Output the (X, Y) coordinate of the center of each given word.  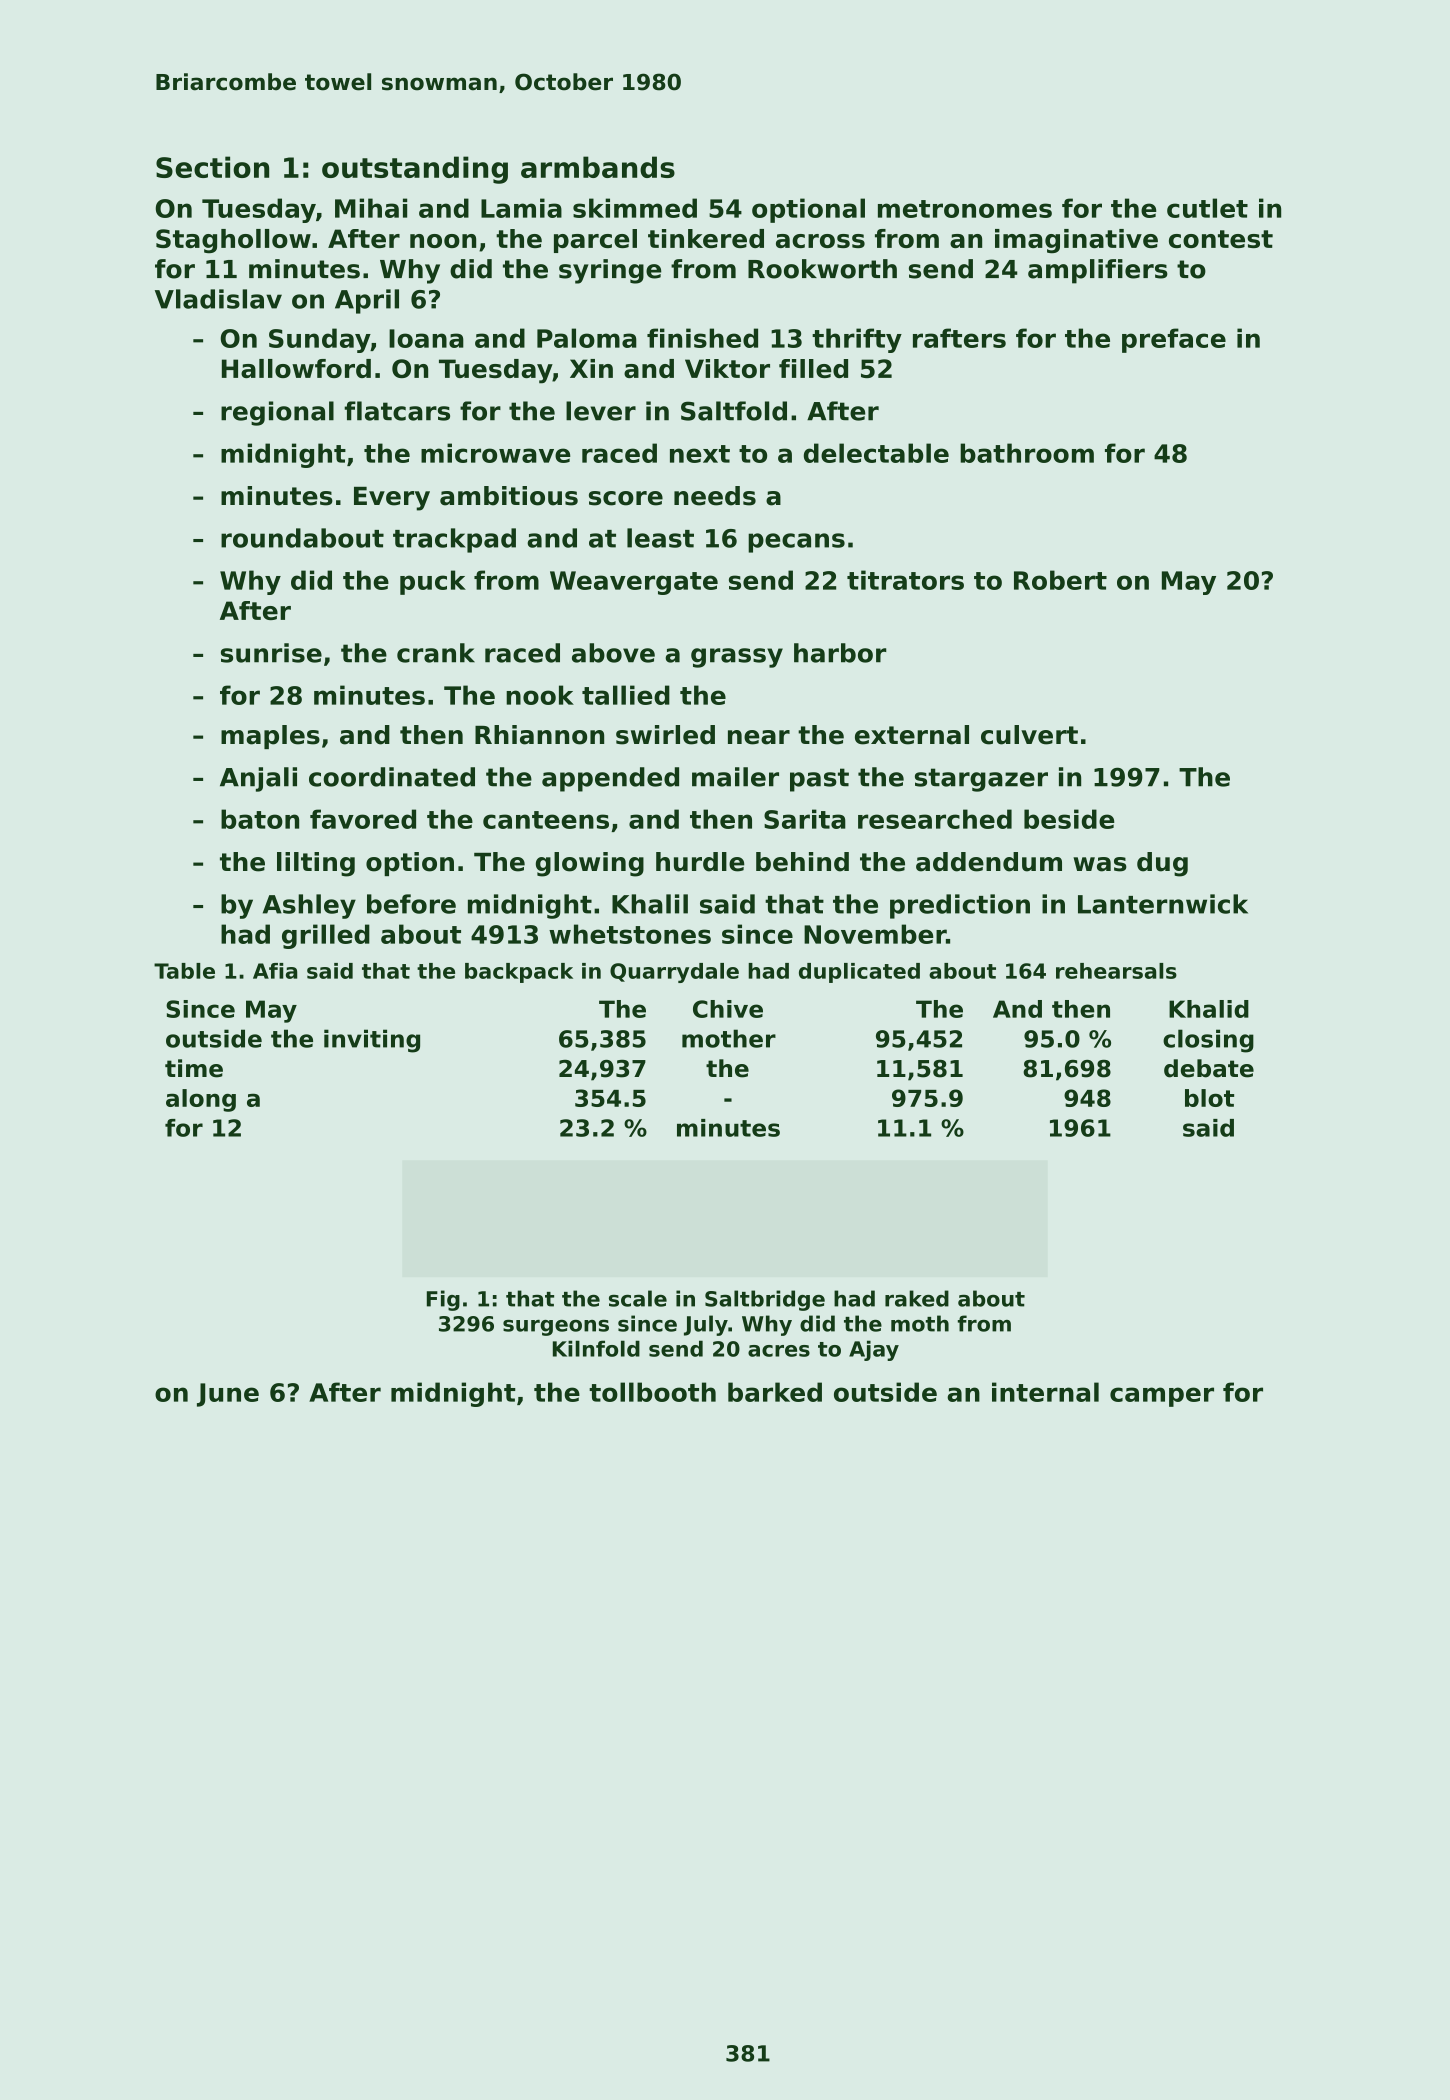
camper (1162, 1397)
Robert (1060, 580)
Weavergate (634, 583)
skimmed (635, 208)
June (228, 1395)
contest (1221, 239)
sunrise (271, 653)
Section (212, 167)
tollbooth (652, 1392)
